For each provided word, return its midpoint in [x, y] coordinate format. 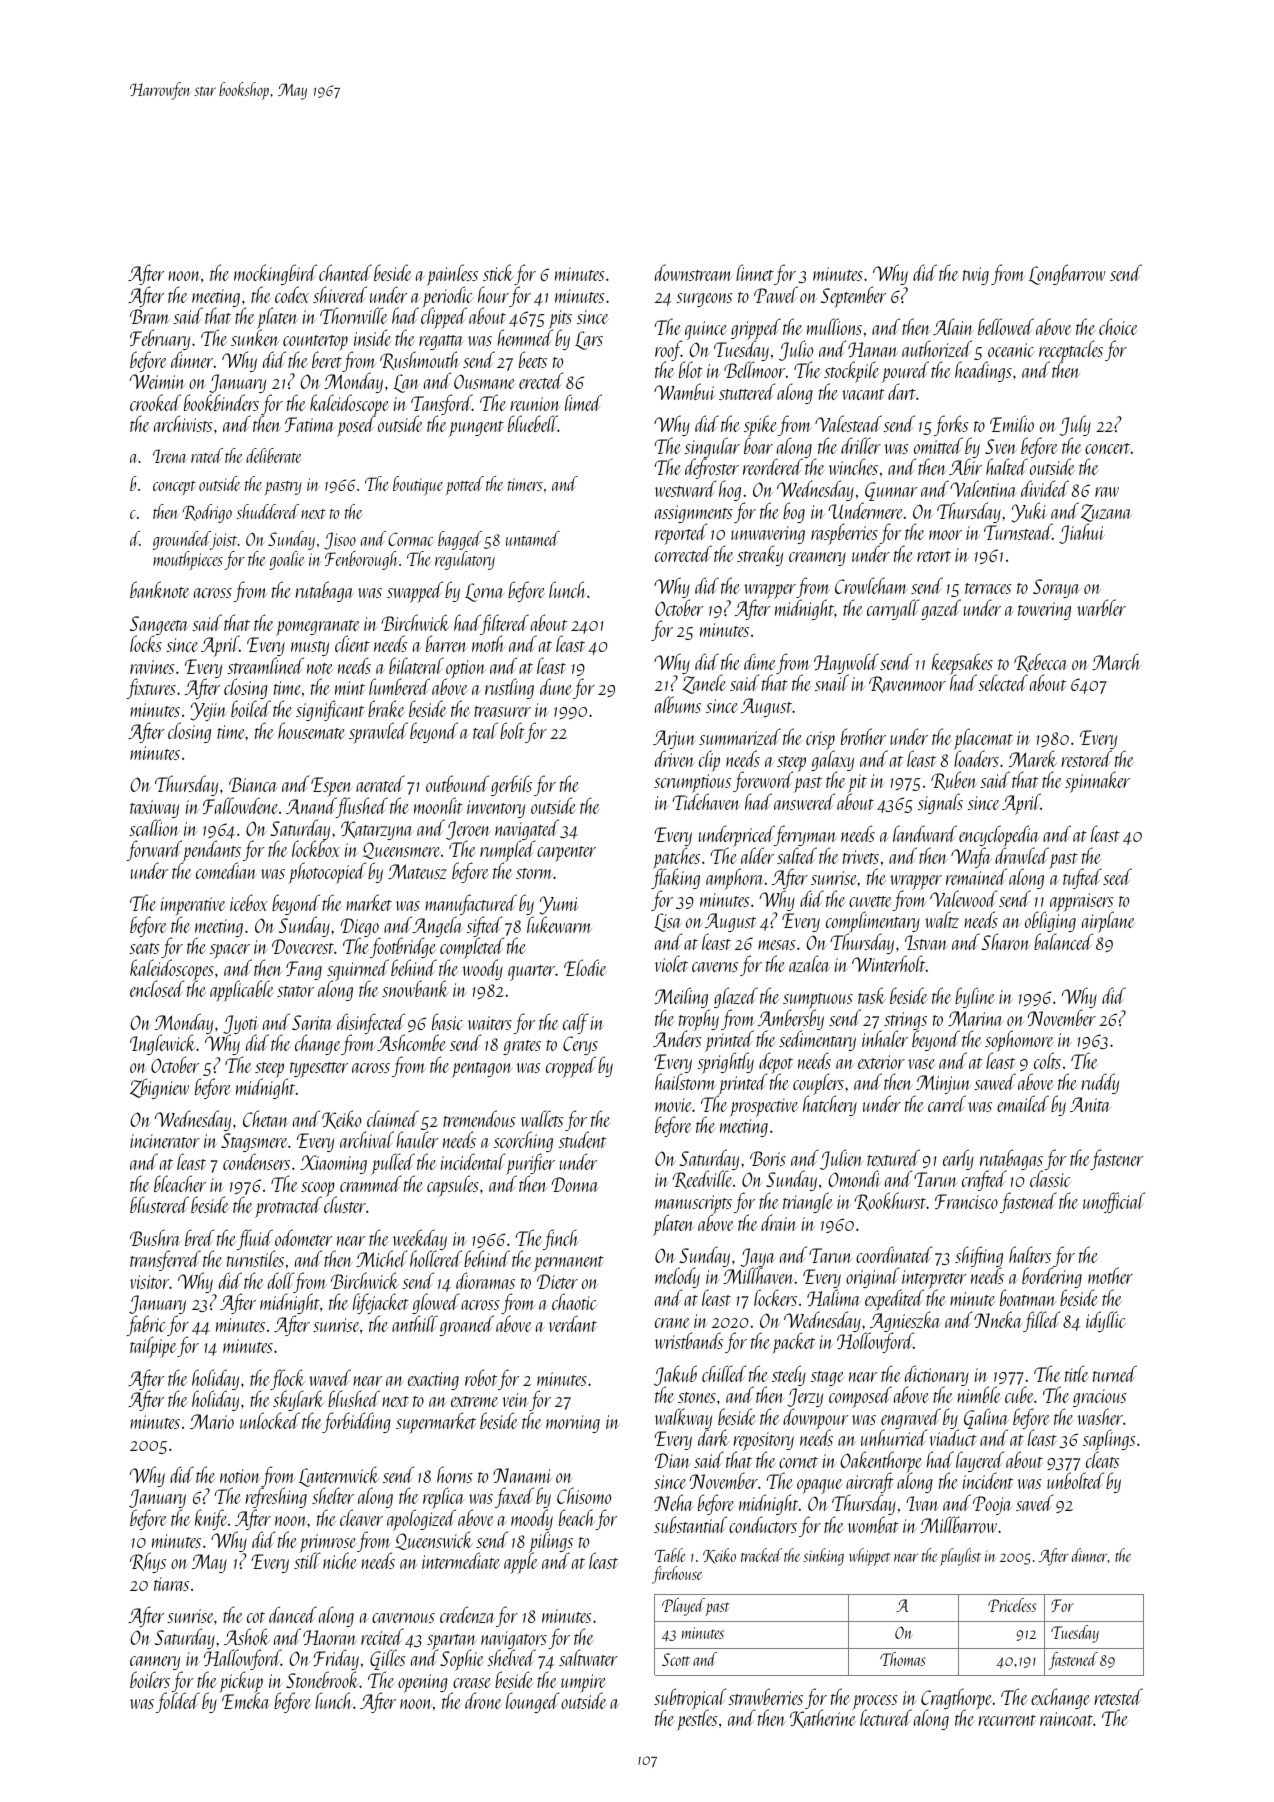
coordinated [894, 1254]
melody [677, 1278]
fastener [1116, 1159]
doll [281, 1280]
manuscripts [693, 1205]
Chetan [266, 1118]
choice [1118, 326]
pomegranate [318, 628]
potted [464, 486]
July [1075, 425]
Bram [150, 316]
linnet [755, 272]
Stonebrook [322, 1679]
